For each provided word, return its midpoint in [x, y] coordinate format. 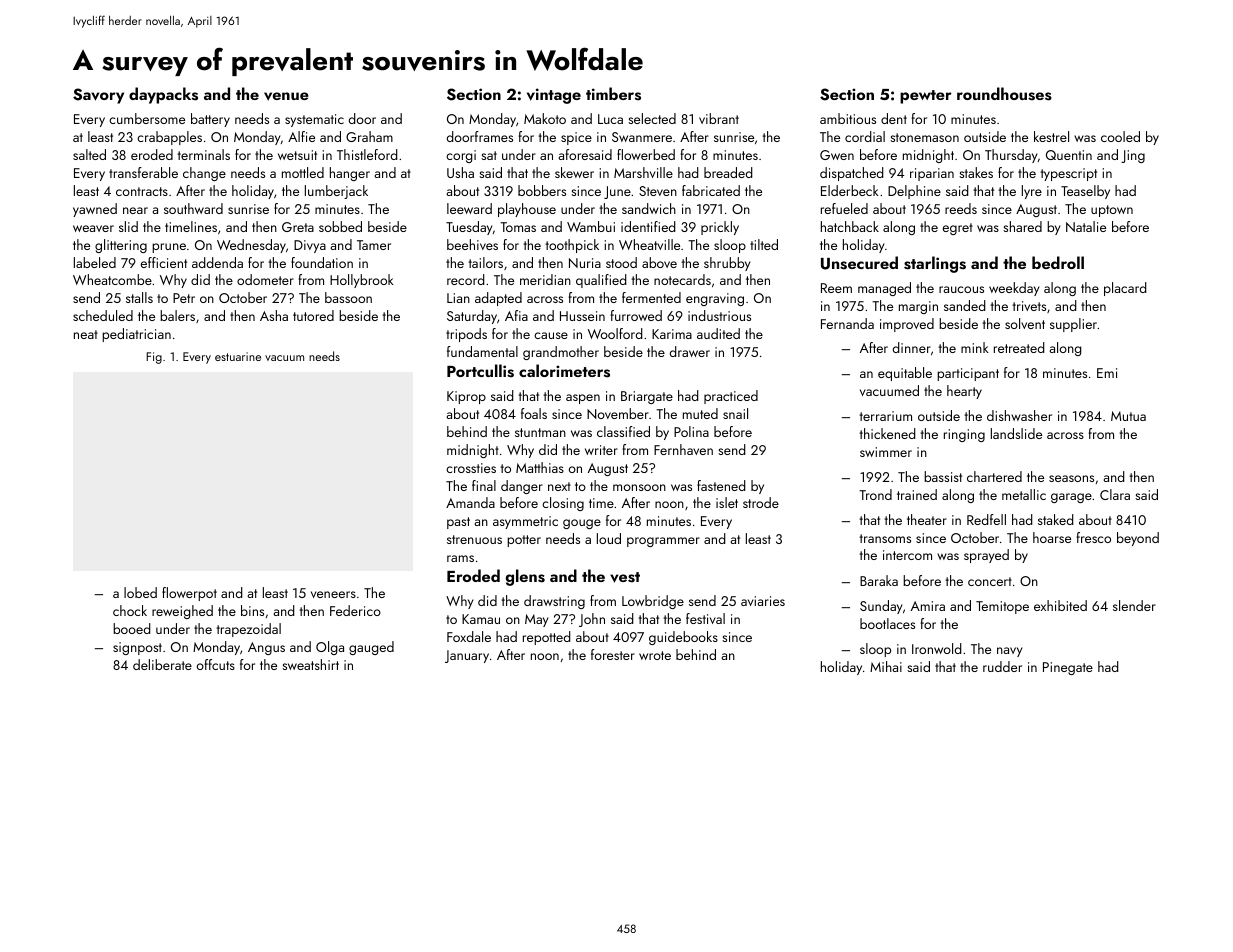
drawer [690, 351]
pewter [926, 97]
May [536, 620]
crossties [471, 468]
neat [86, 334]
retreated [1019, 347]
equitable [905, 374]
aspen [583, 399]
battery [210, 120]
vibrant [719, 118]
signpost [137, 648]
